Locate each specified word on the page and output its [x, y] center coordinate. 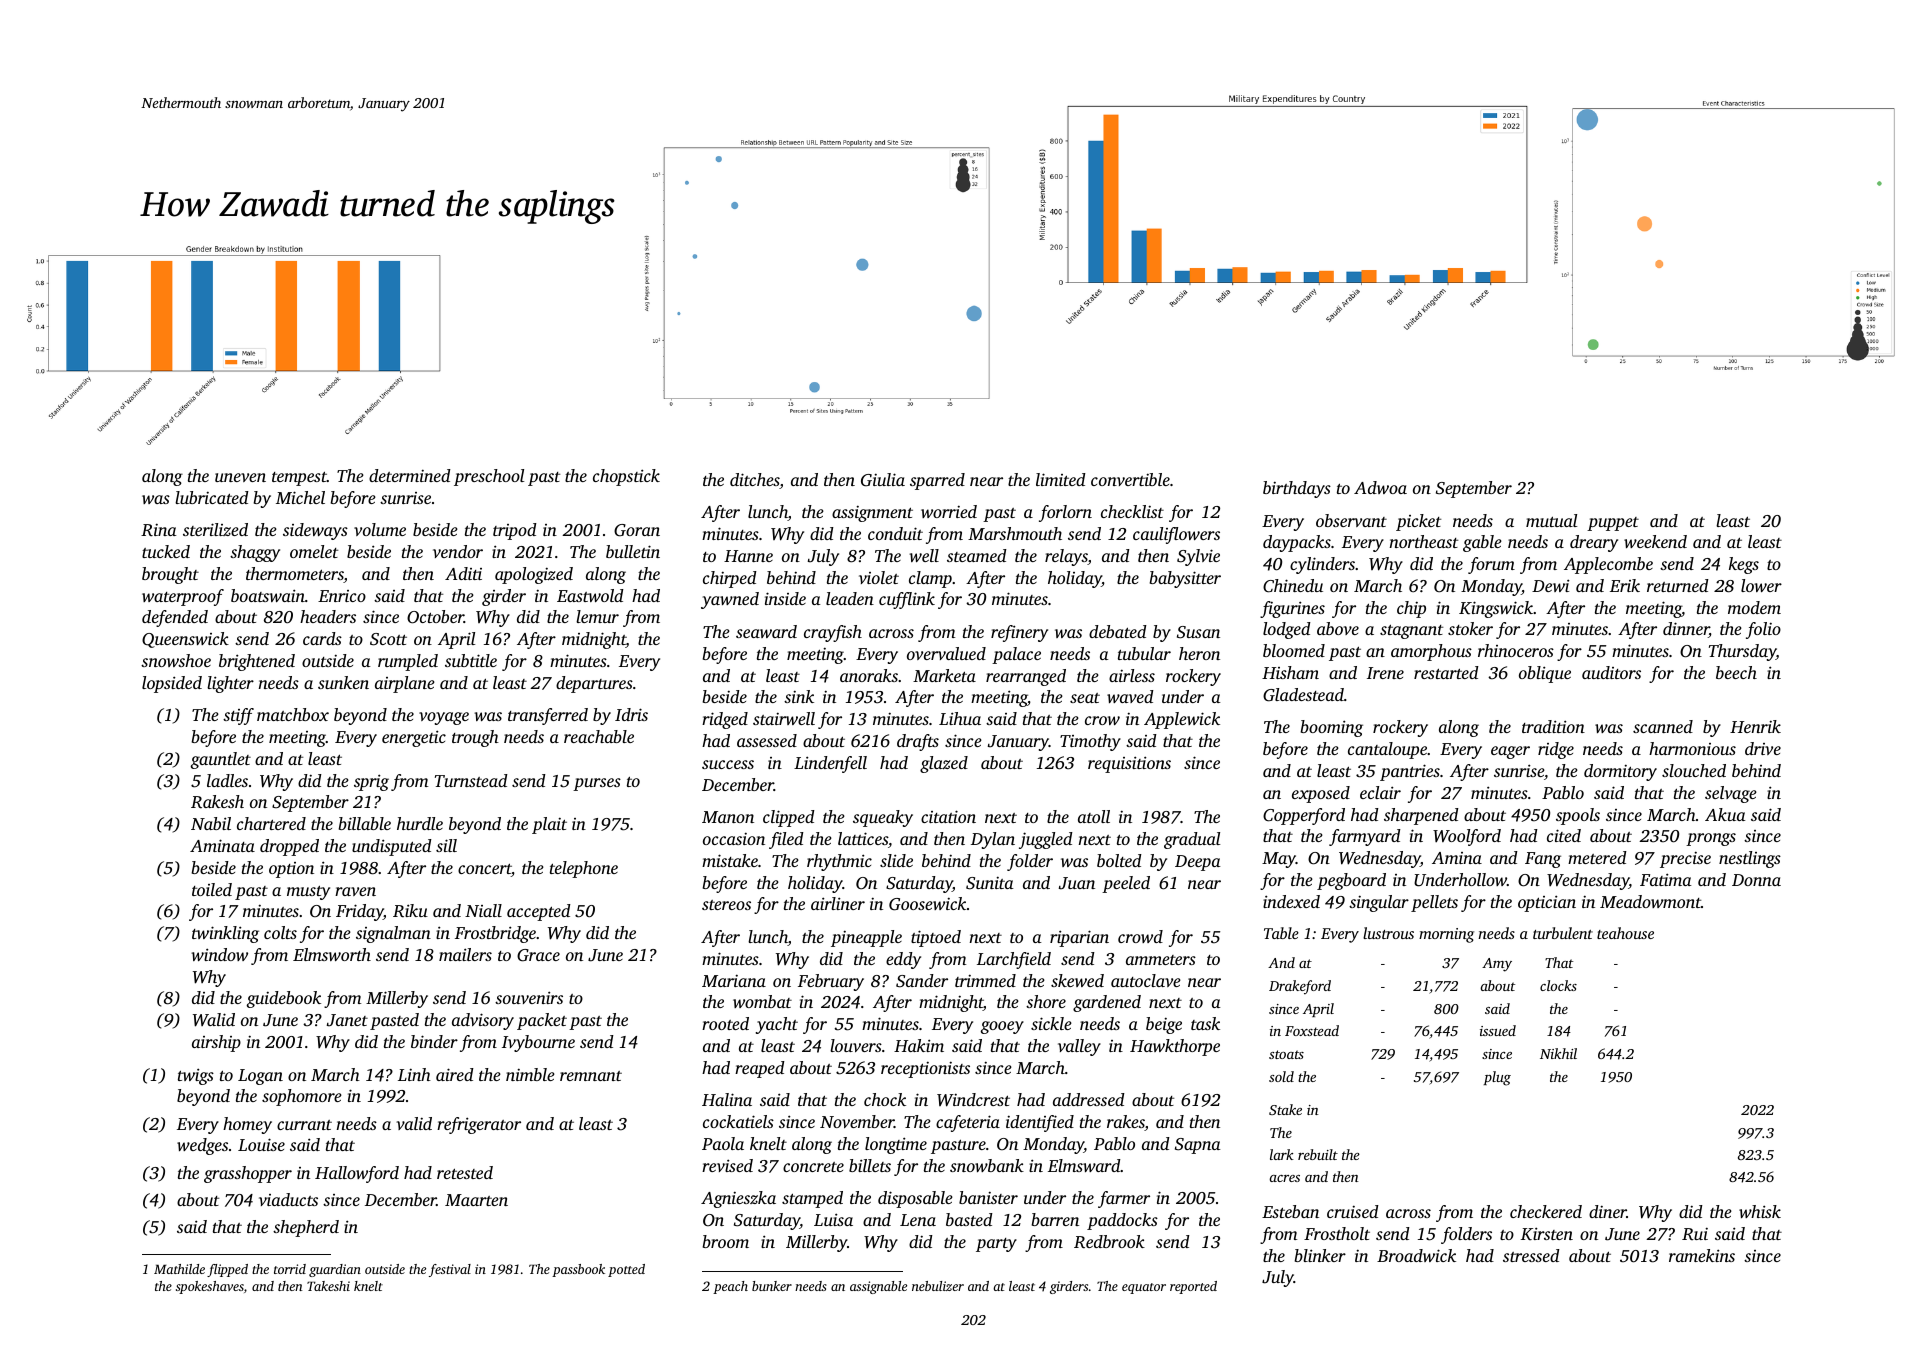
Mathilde [179, 1269]
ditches [755, 481]
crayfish [833, 633]
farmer [1124, 1199]
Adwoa [1380, 487]
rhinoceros [1516, 650]
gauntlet [221, 760]
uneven [240, 477]
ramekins [1702, 1255]
